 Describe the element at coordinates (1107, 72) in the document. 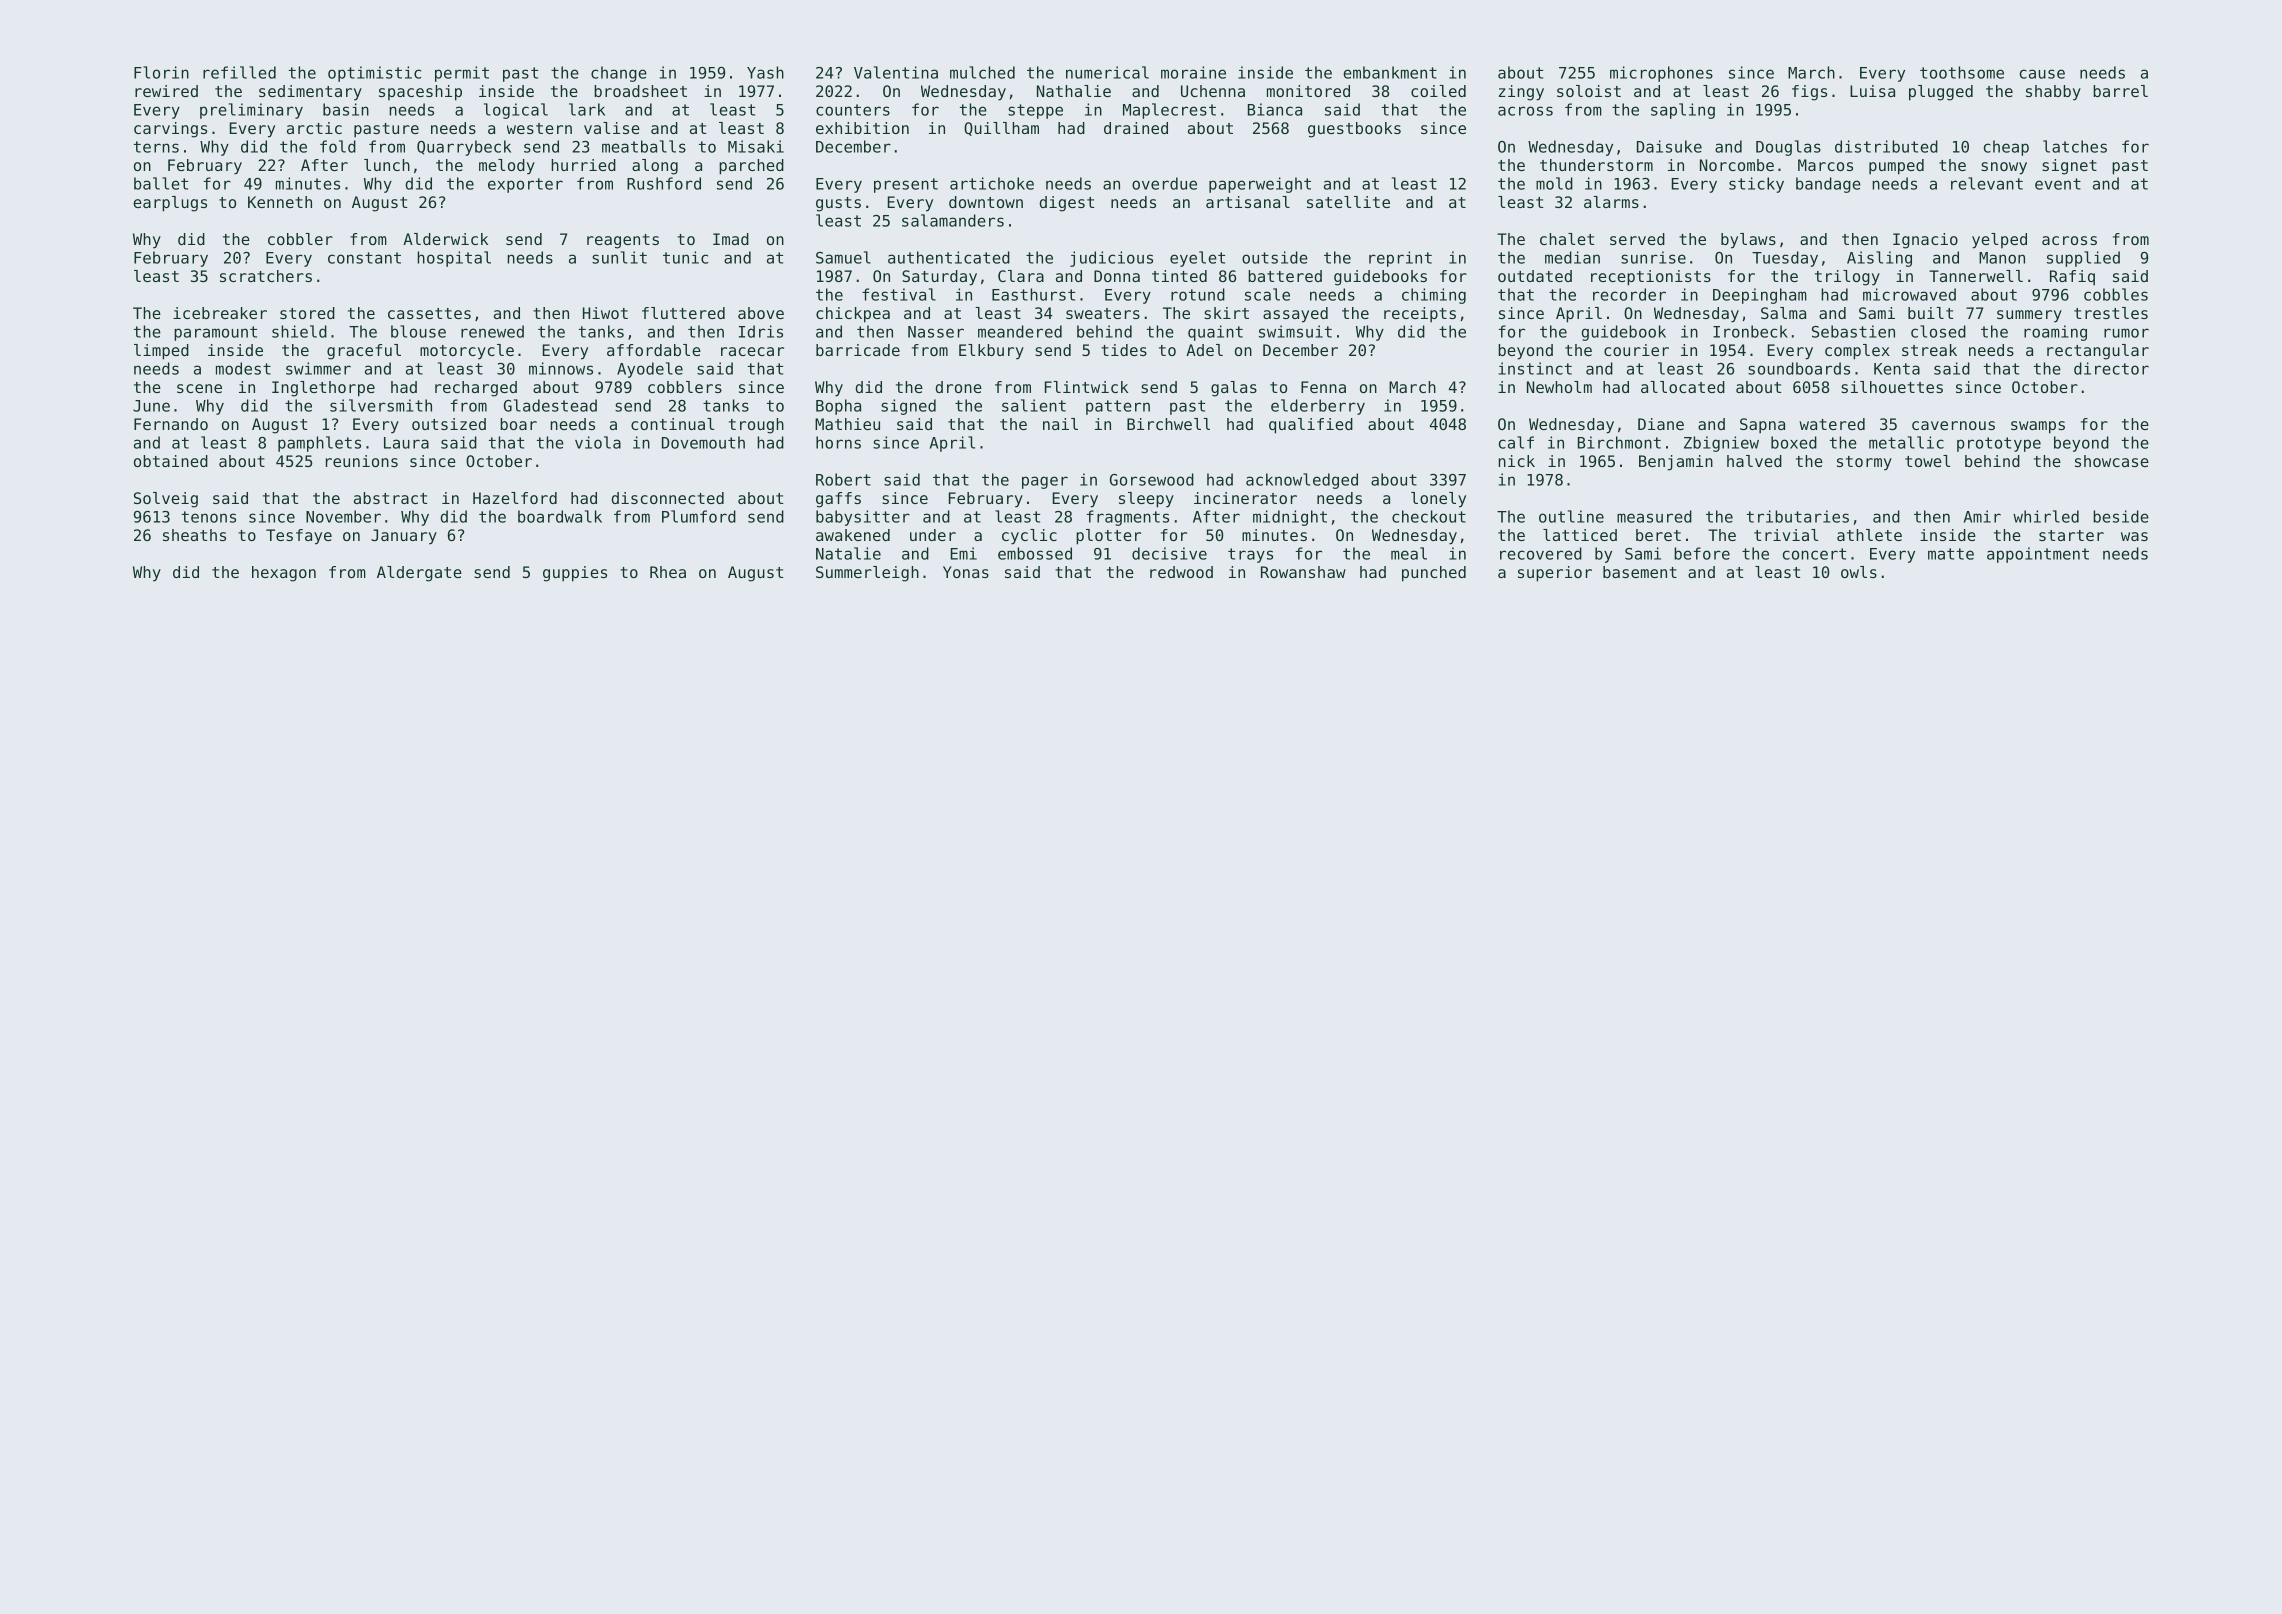

I see `numerical` at that location.
